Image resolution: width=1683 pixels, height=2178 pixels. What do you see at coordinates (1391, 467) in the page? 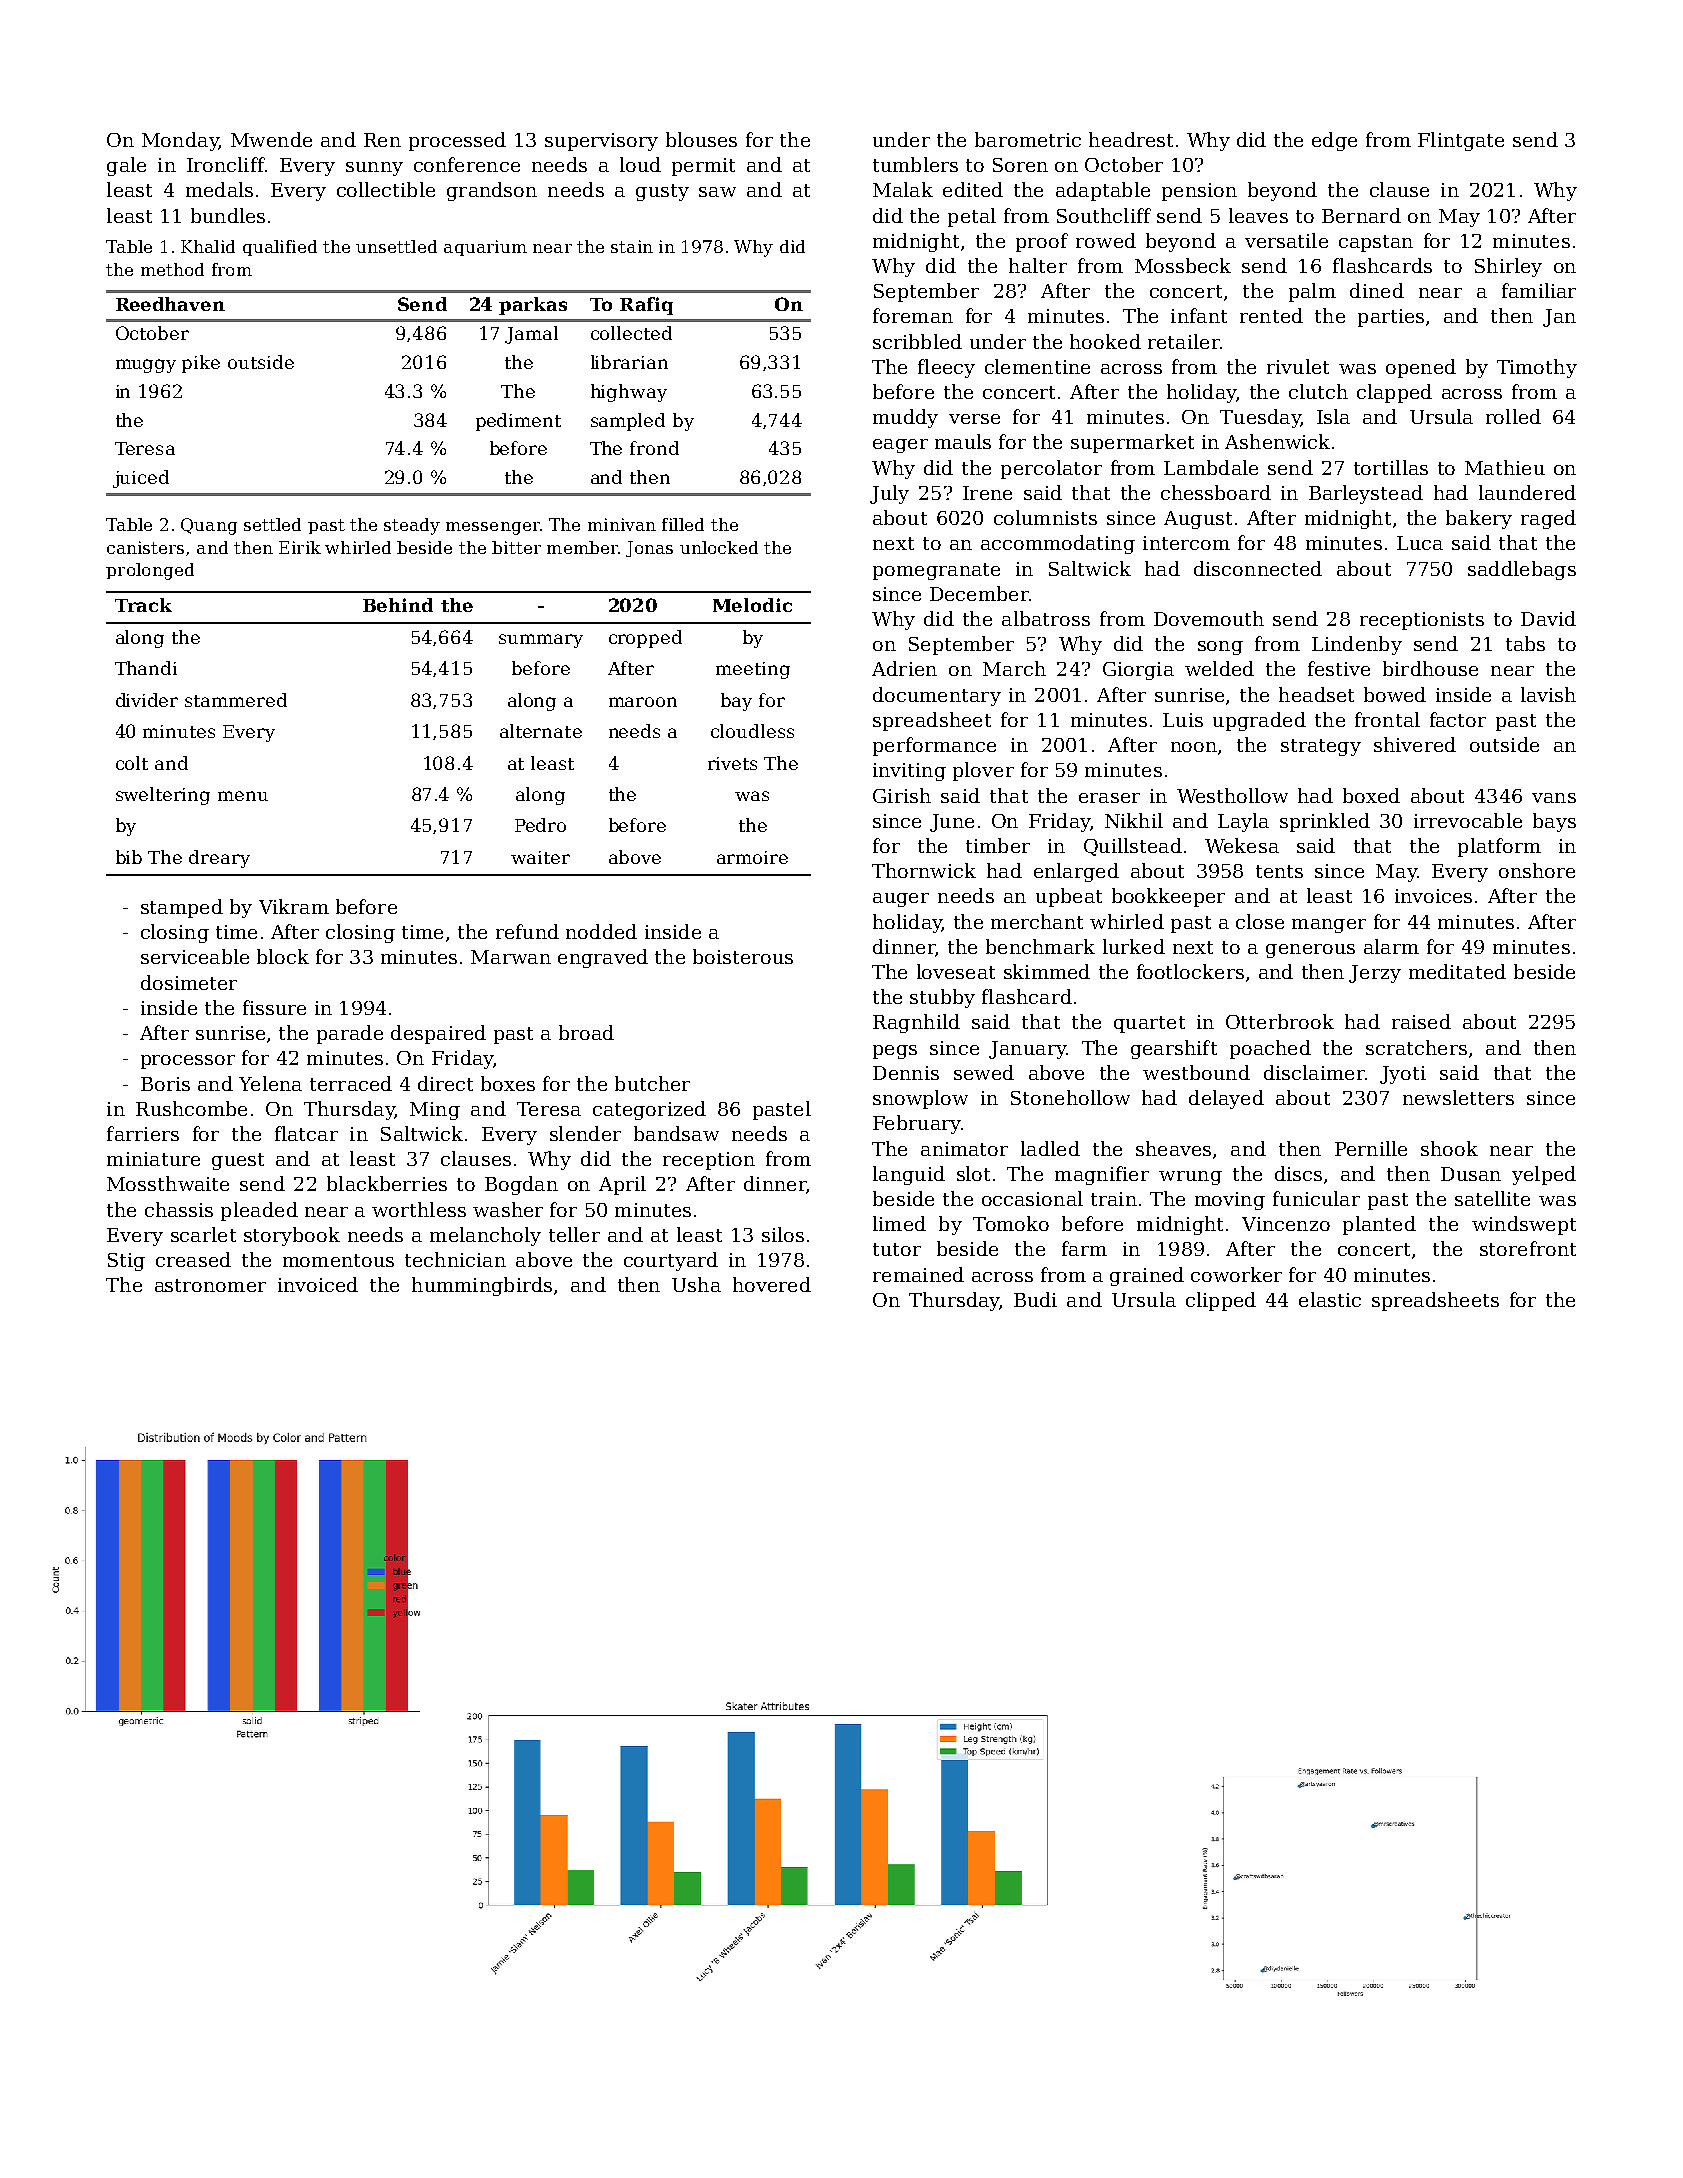
I see `tortillas` at bounding box center [1391, 467].
